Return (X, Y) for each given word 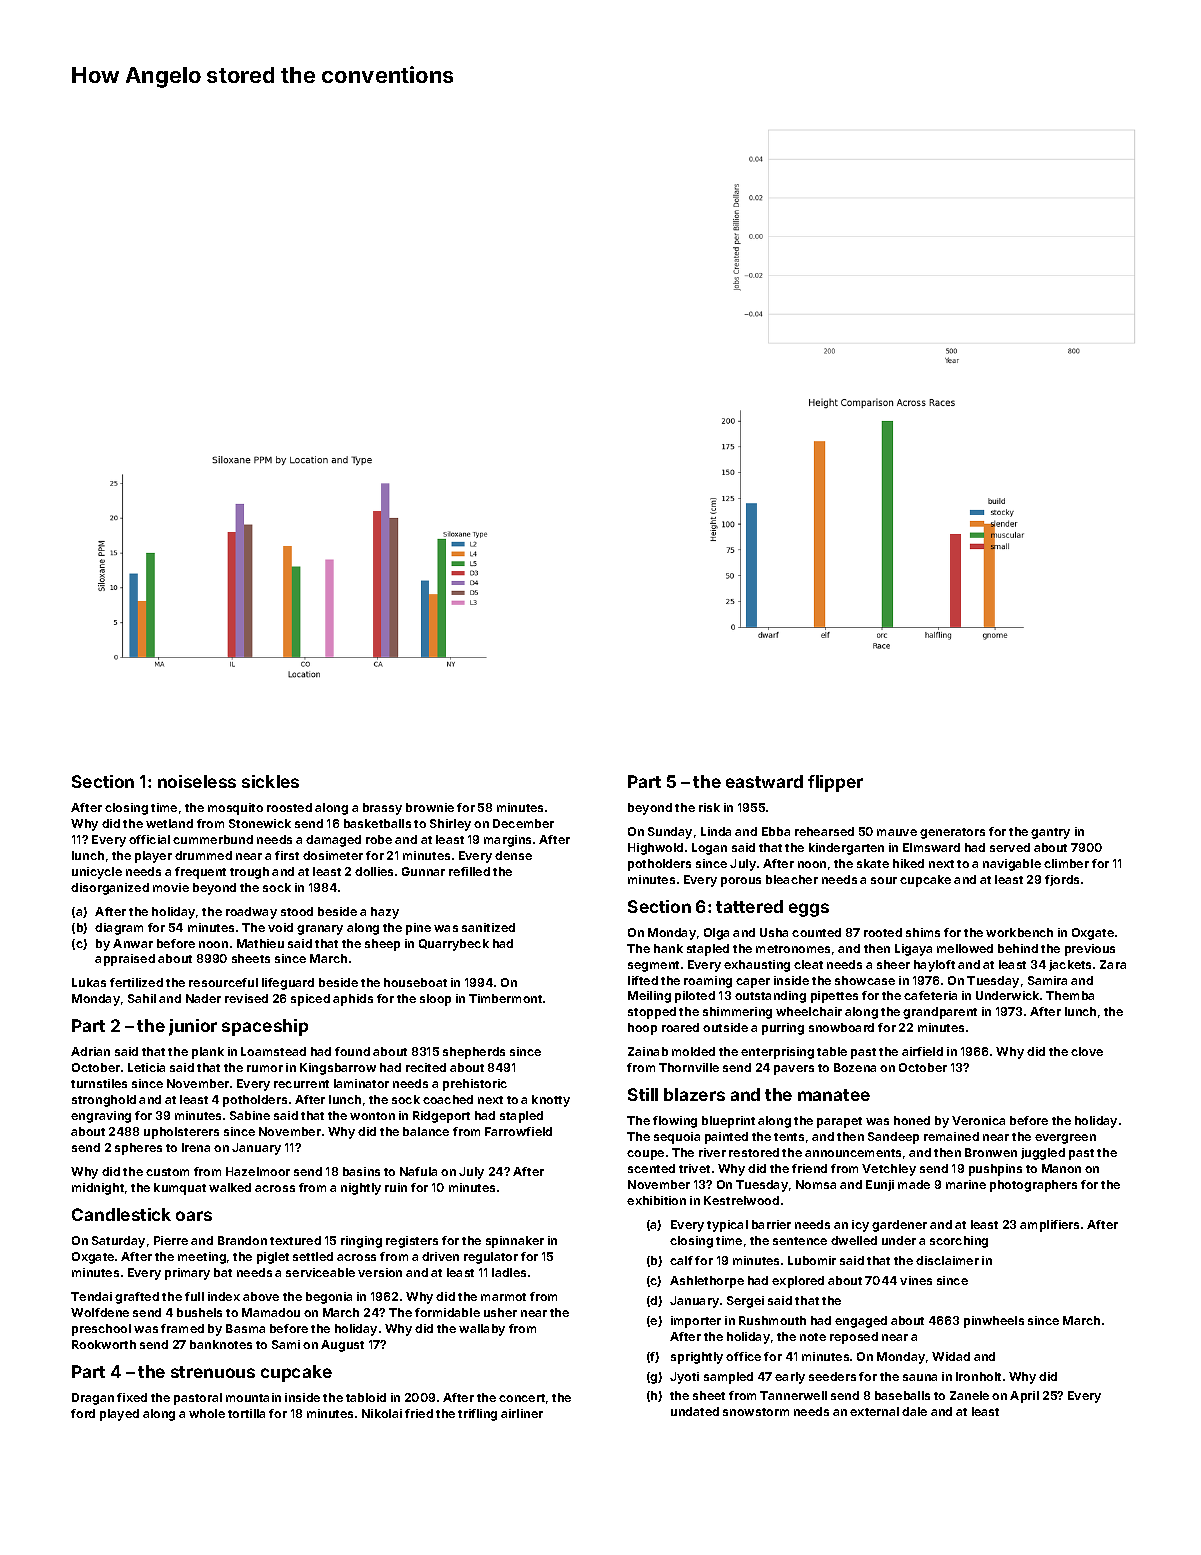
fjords (1062, 880)
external (874, 1411)
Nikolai (382, 1413)
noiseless (197, 781)
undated (695, 1411)
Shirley (450, 825)
